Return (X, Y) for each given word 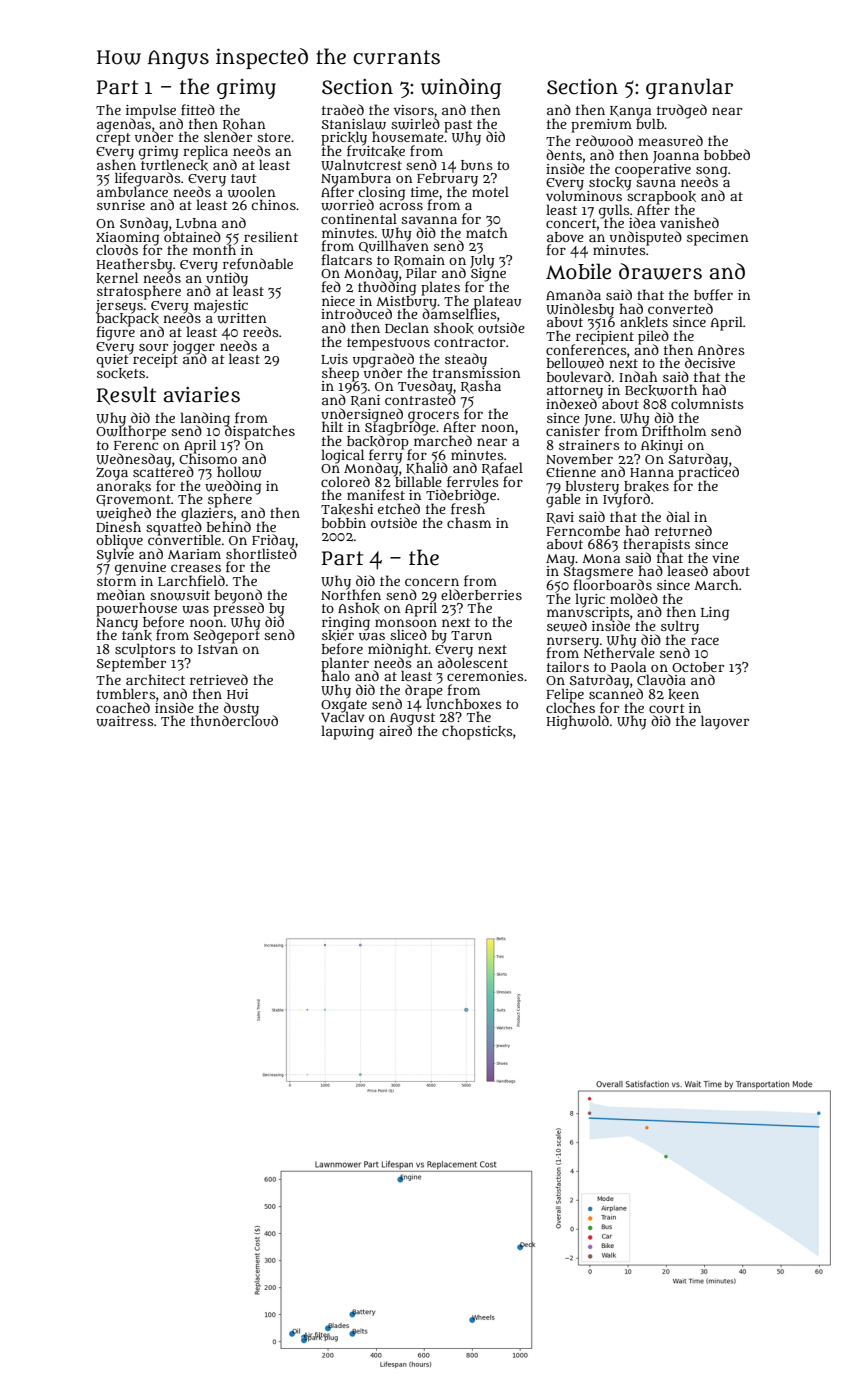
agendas (124, 125)
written (242, 318)
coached (123, 707)
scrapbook (661, 197)
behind (229, 526)
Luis (334, 359)
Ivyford (626, 501)
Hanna (652, 472)
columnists (707, 403)
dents (564, 154)
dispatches (260, 433)
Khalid (427, 468)
